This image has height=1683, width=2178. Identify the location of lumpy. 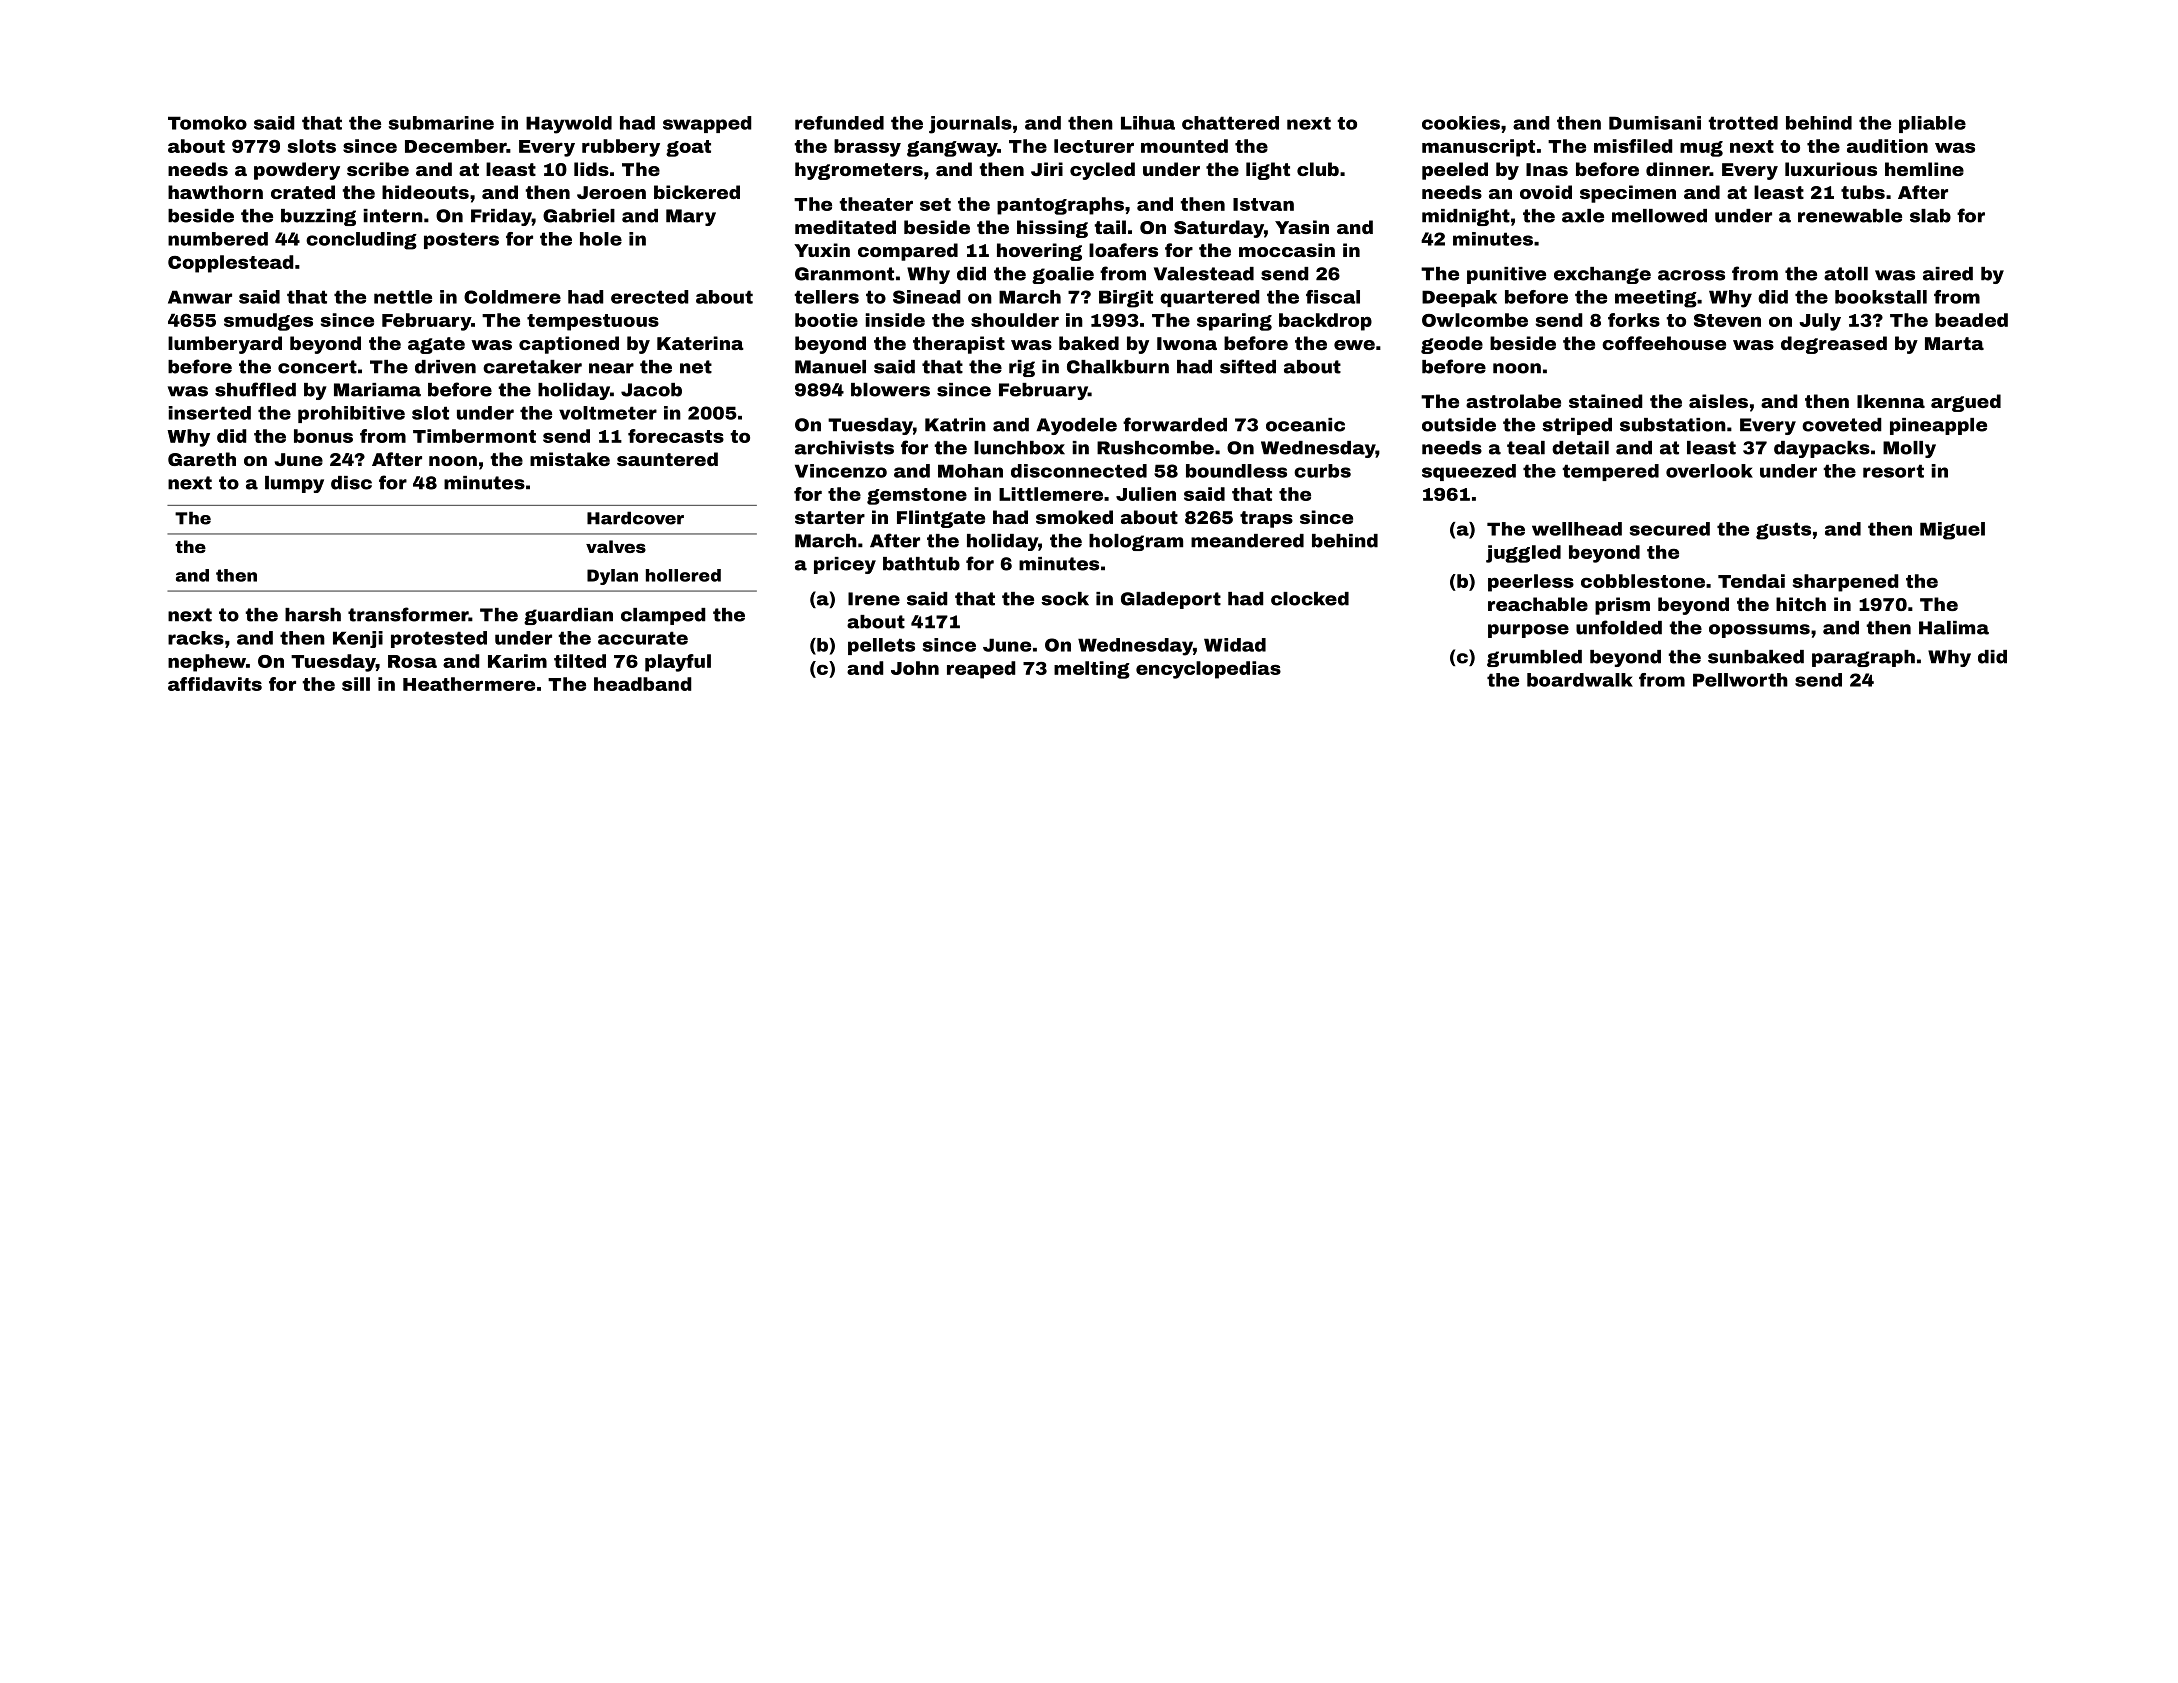
(294, 484).
